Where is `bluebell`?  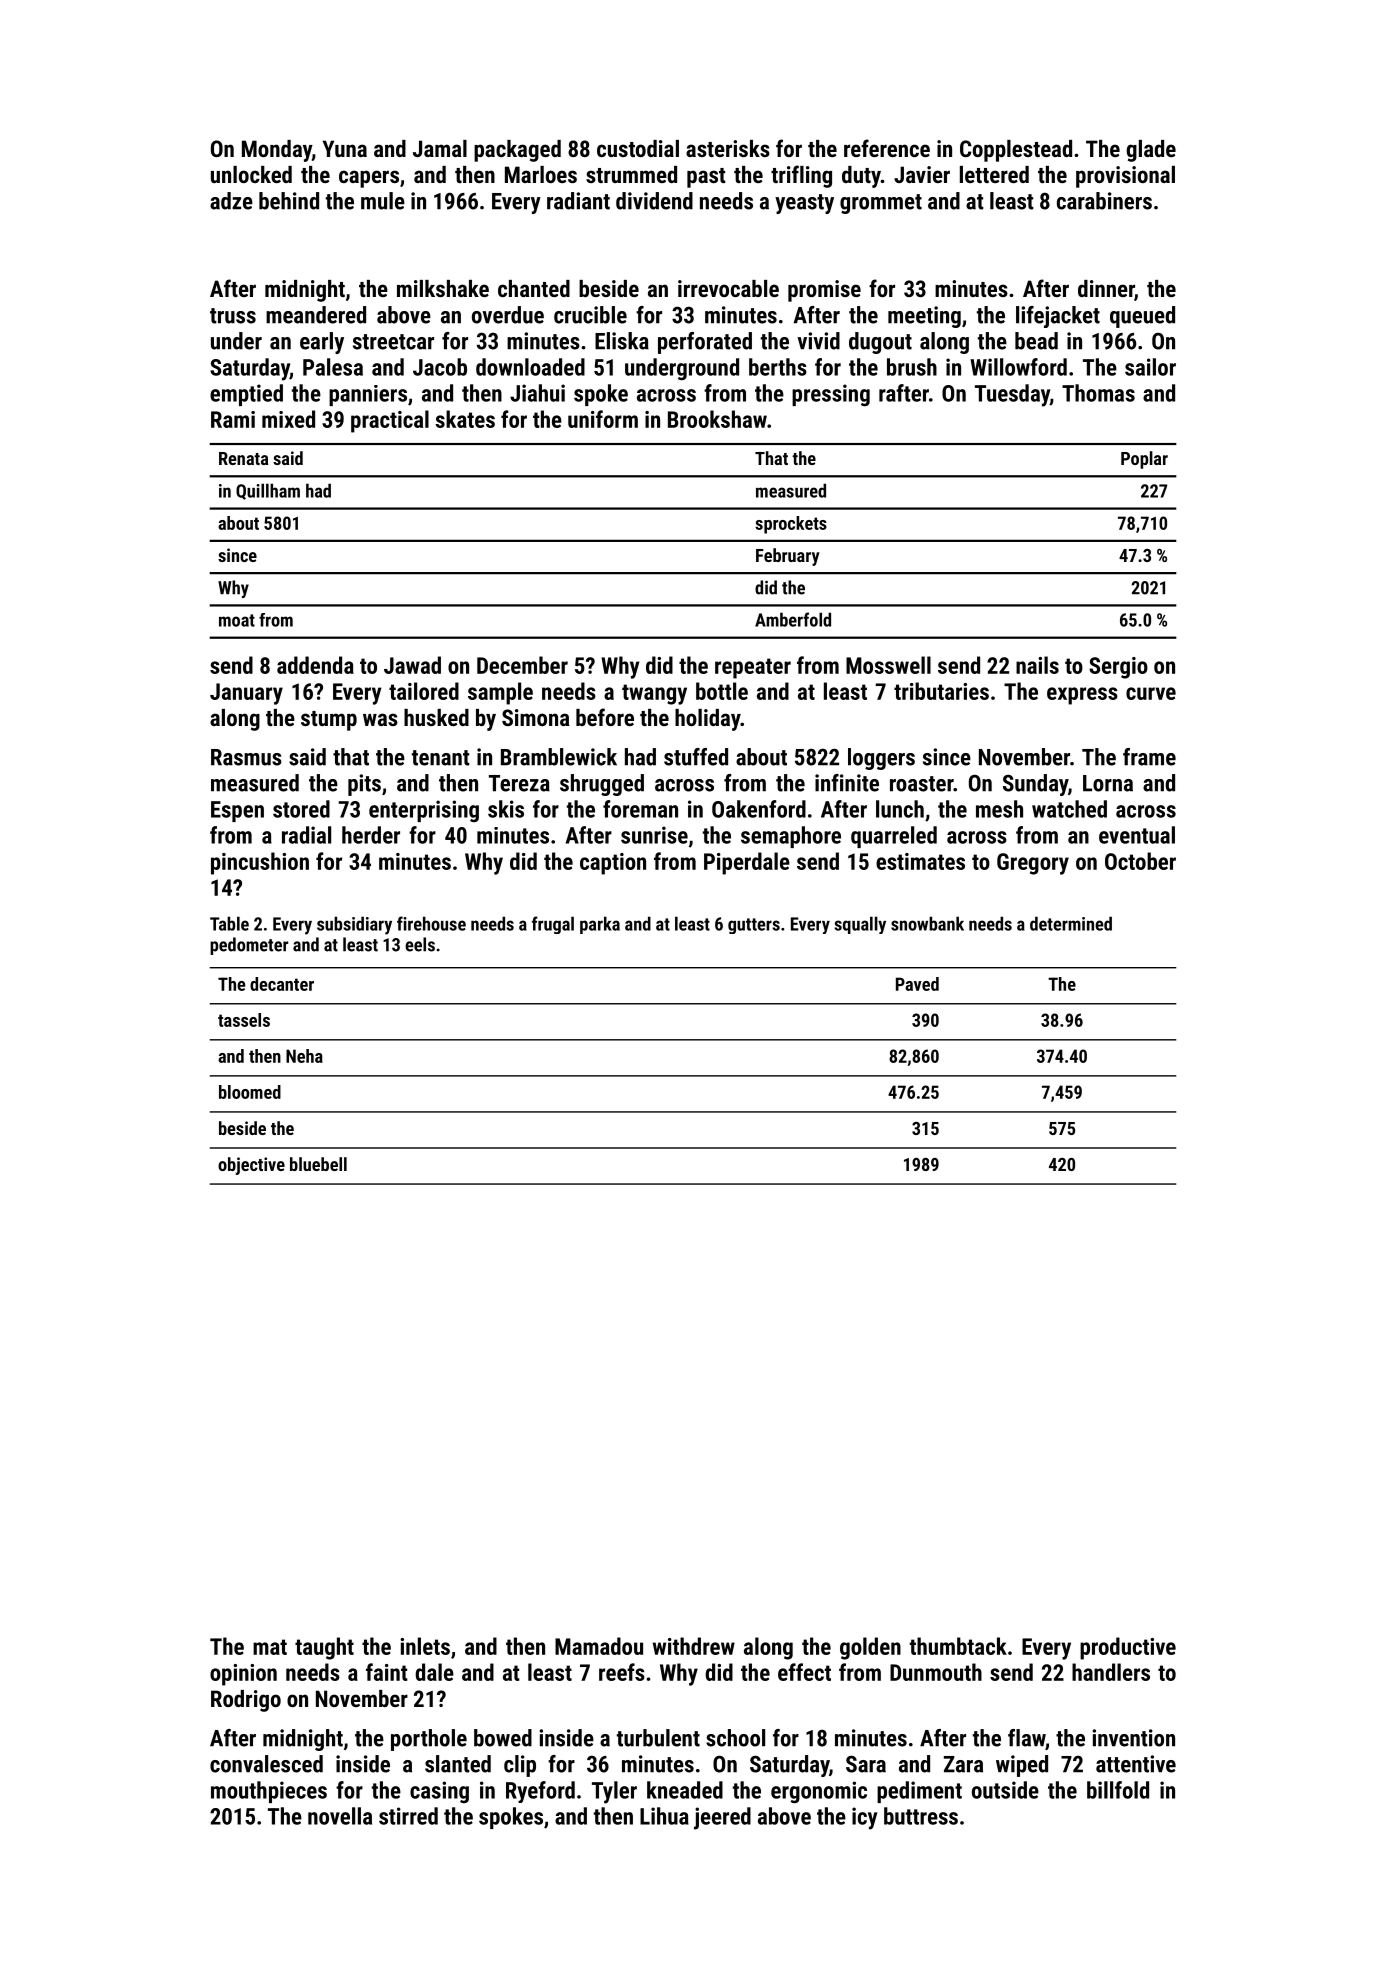 bluebell is located at coordinates (318, 1164).
